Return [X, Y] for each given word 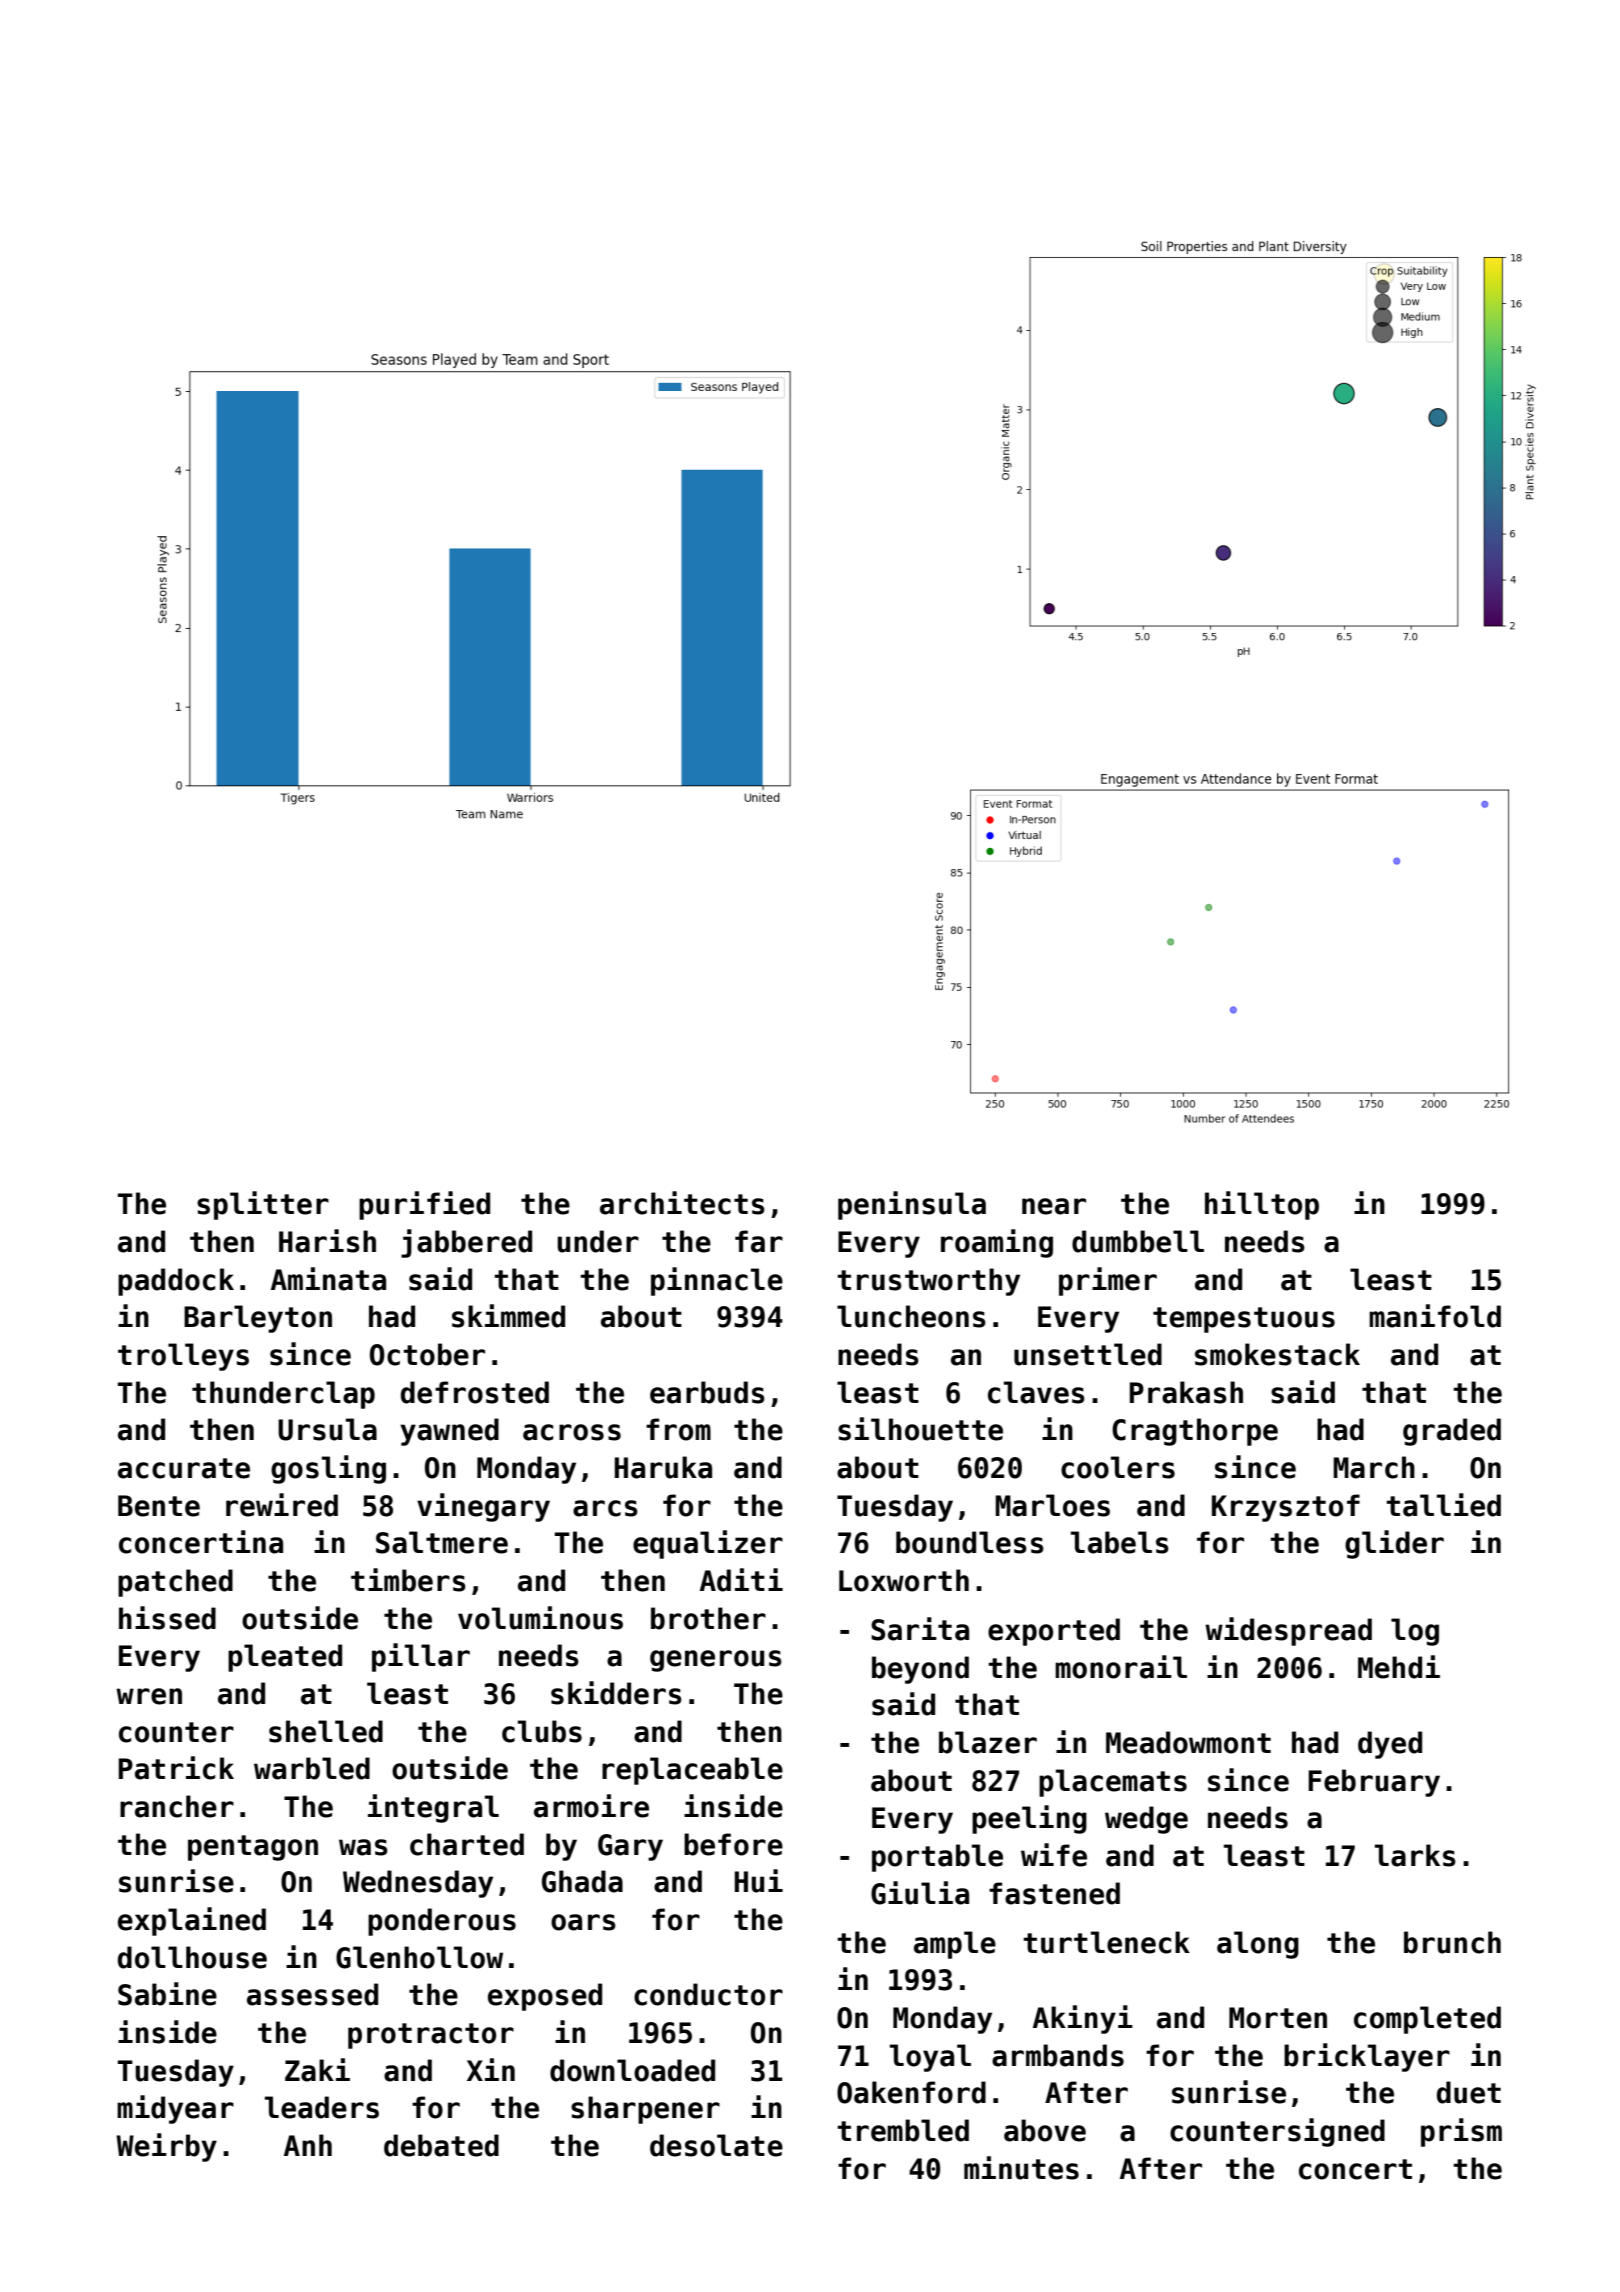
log [1415, 1632]
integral [433, 1808]
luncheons [911, 1316]
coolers [1118, 1467]
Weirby [166, 2147]
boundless [970, 1542]
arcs [605, 1508]
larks [1415, 1855]
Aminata [328, 1279]
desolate [716, 2145]
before [733, 1844]
